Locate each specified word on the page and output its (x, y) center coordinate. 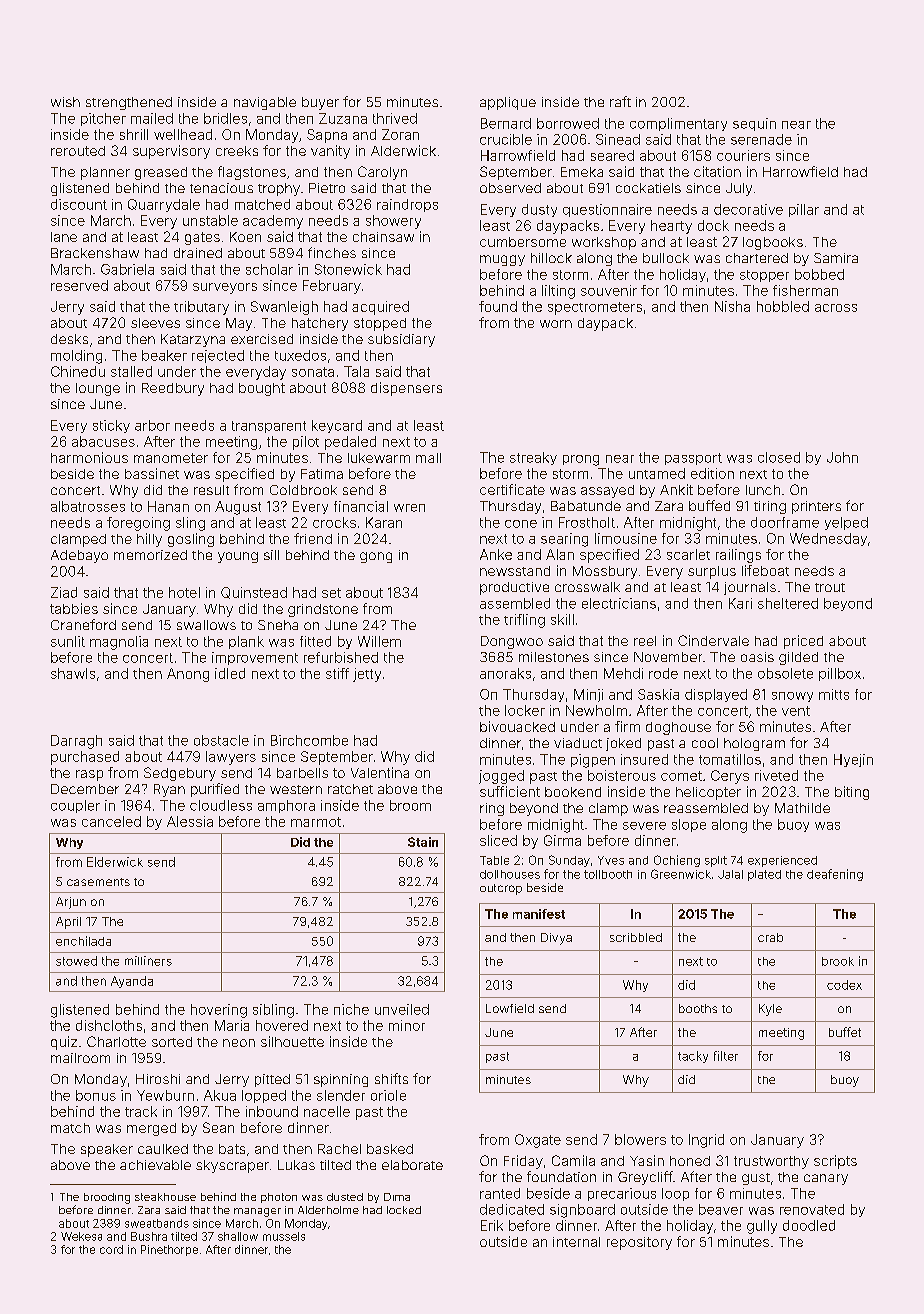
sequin (754, 124)
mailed (152, 118)
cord (111, 1249)
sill (271, 555)
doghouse (678, 728)
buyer (320, 103)
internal (576, 1242)
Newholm (596, 710)
